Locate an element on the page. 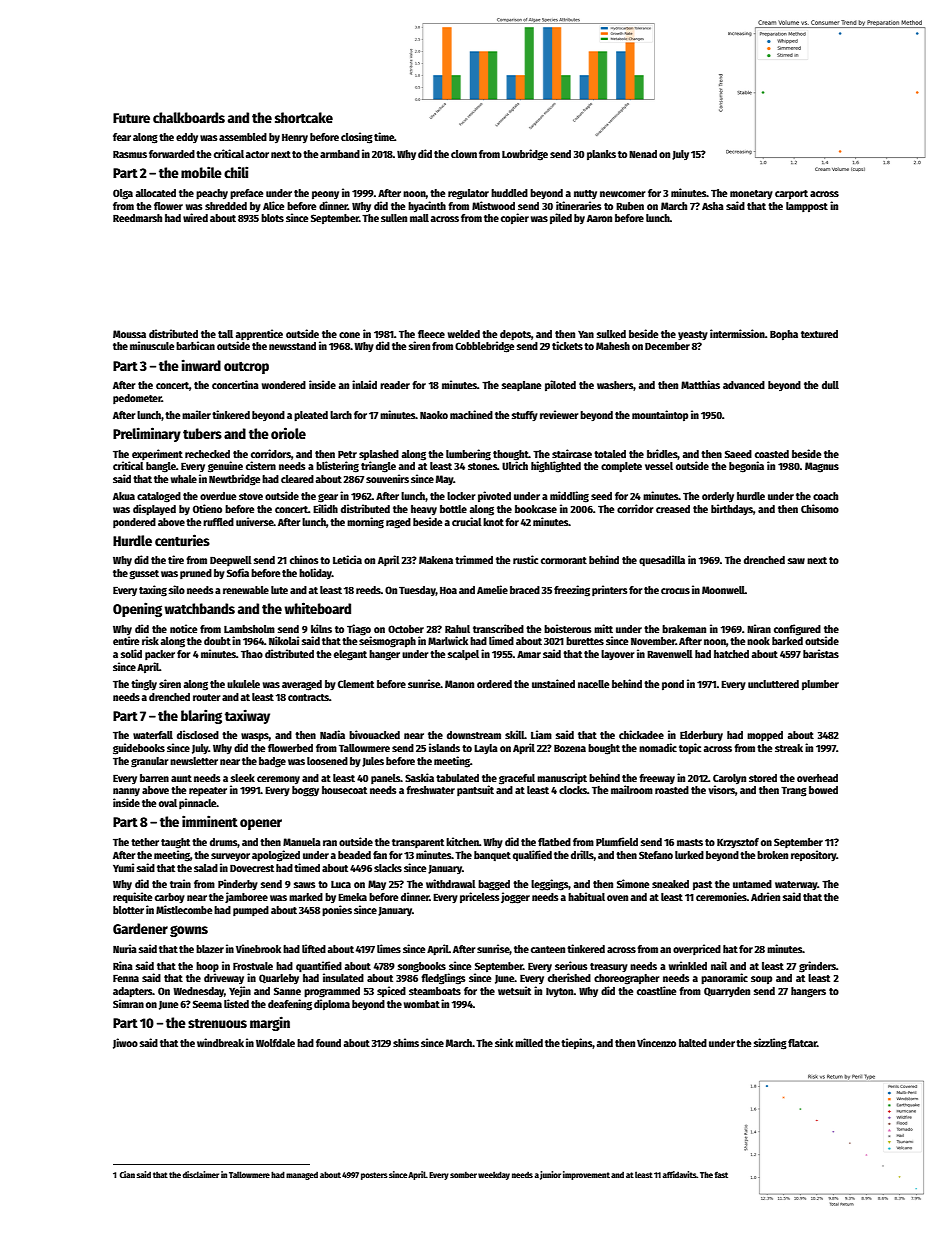 The height and width of the image is (1233, 952). improvement is located at coordinates (586, 1175).
